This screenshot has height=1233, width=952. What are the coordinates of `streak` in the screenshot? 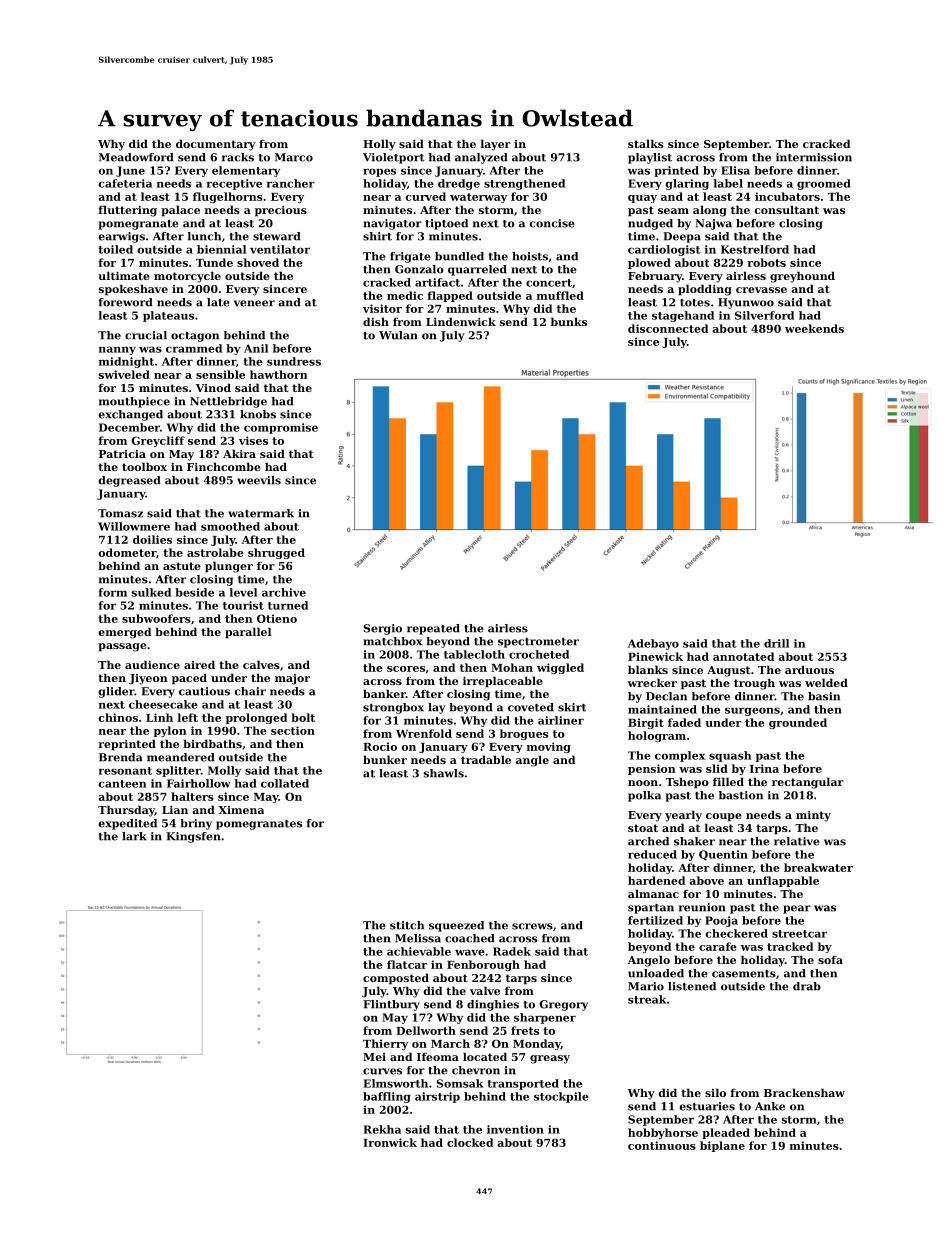 It's located at (647, 999).
